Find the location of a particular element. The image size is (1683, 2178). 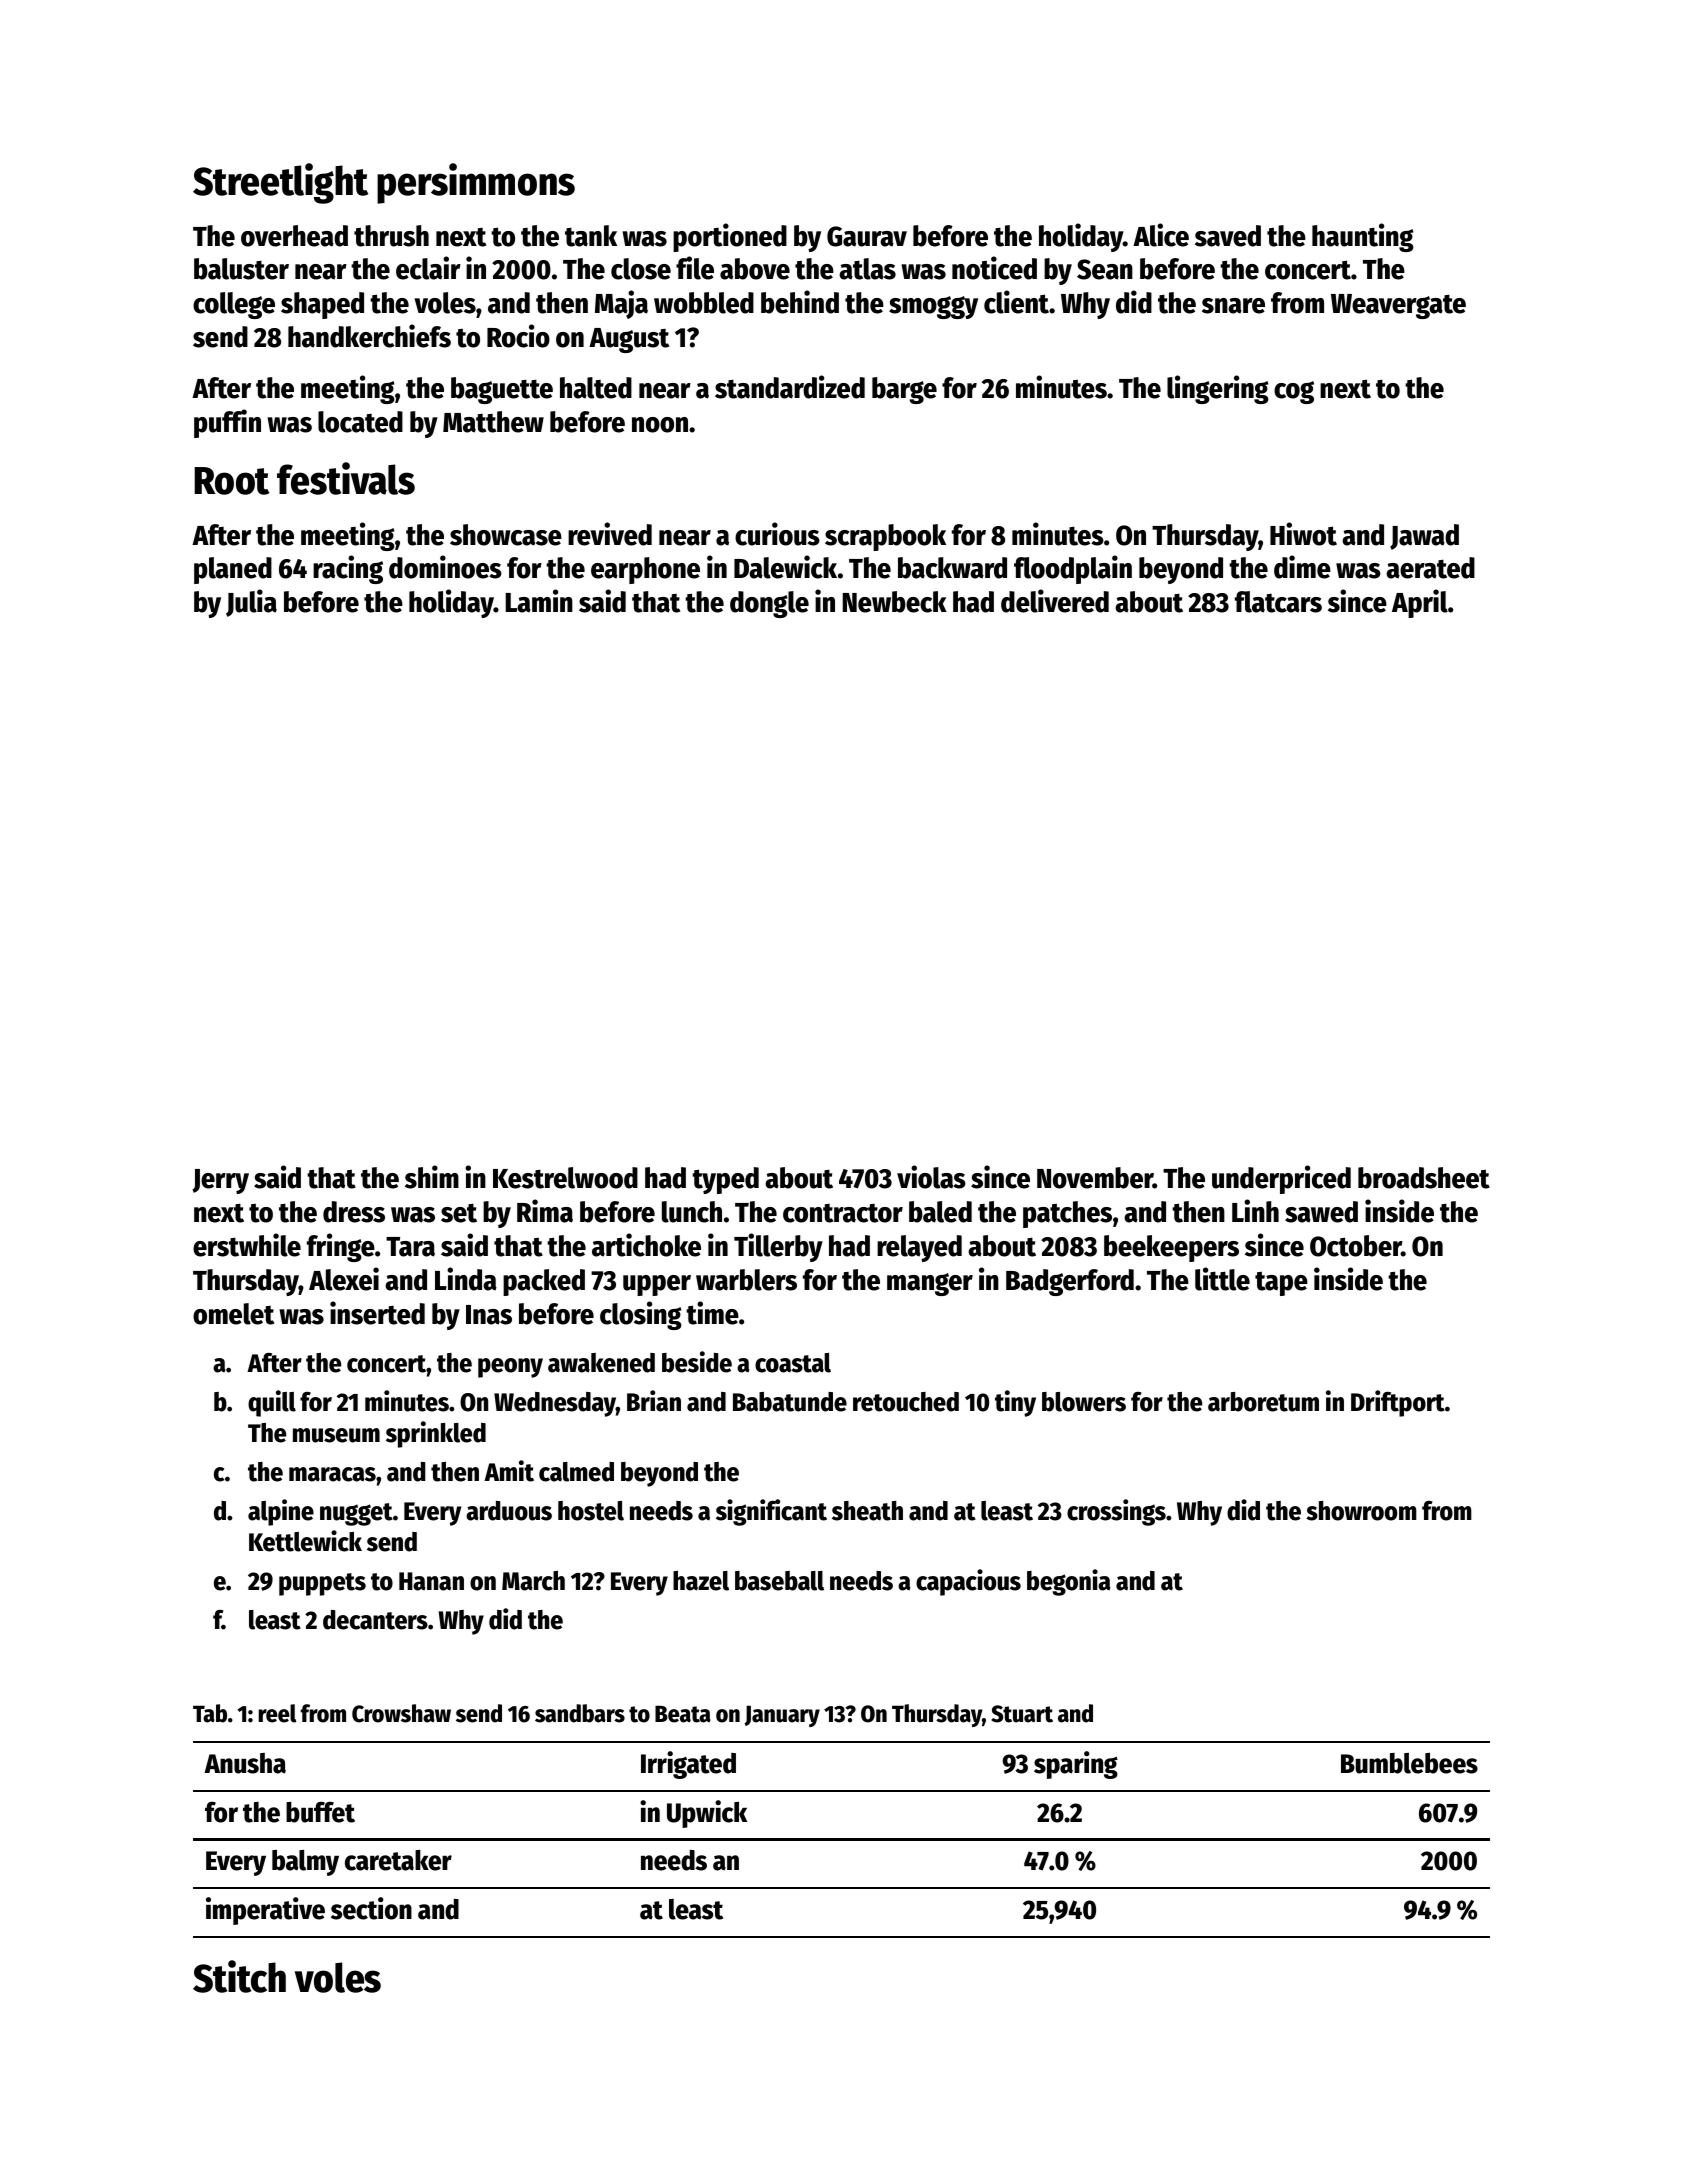

haunting is located at coordinates (1363, 237).
